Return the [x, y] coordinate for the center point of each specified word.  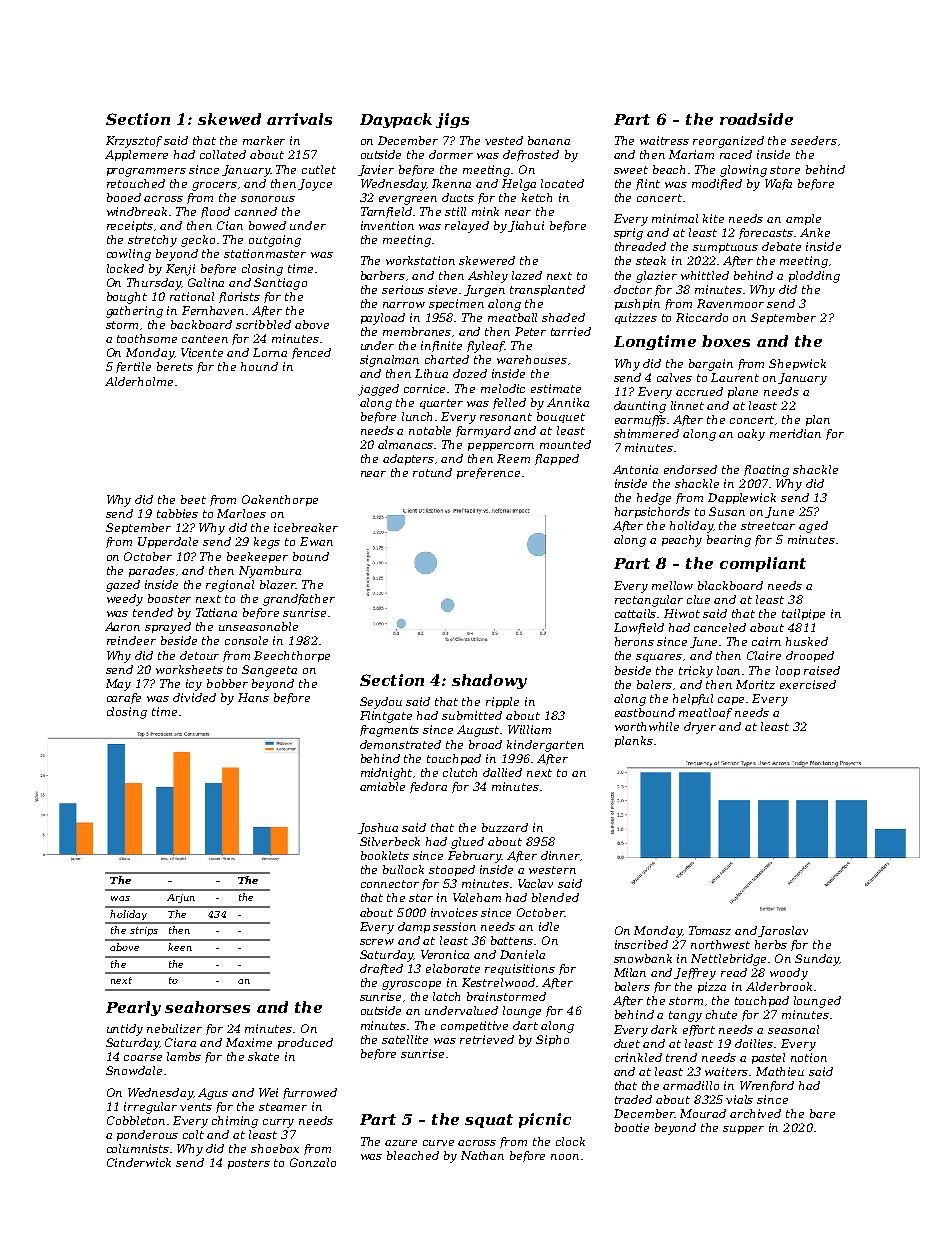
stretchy [152, 241]
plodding [814, 277]
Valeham [477, 897]
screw [377, 942]
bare [822, 1113]
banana [549, 140]
